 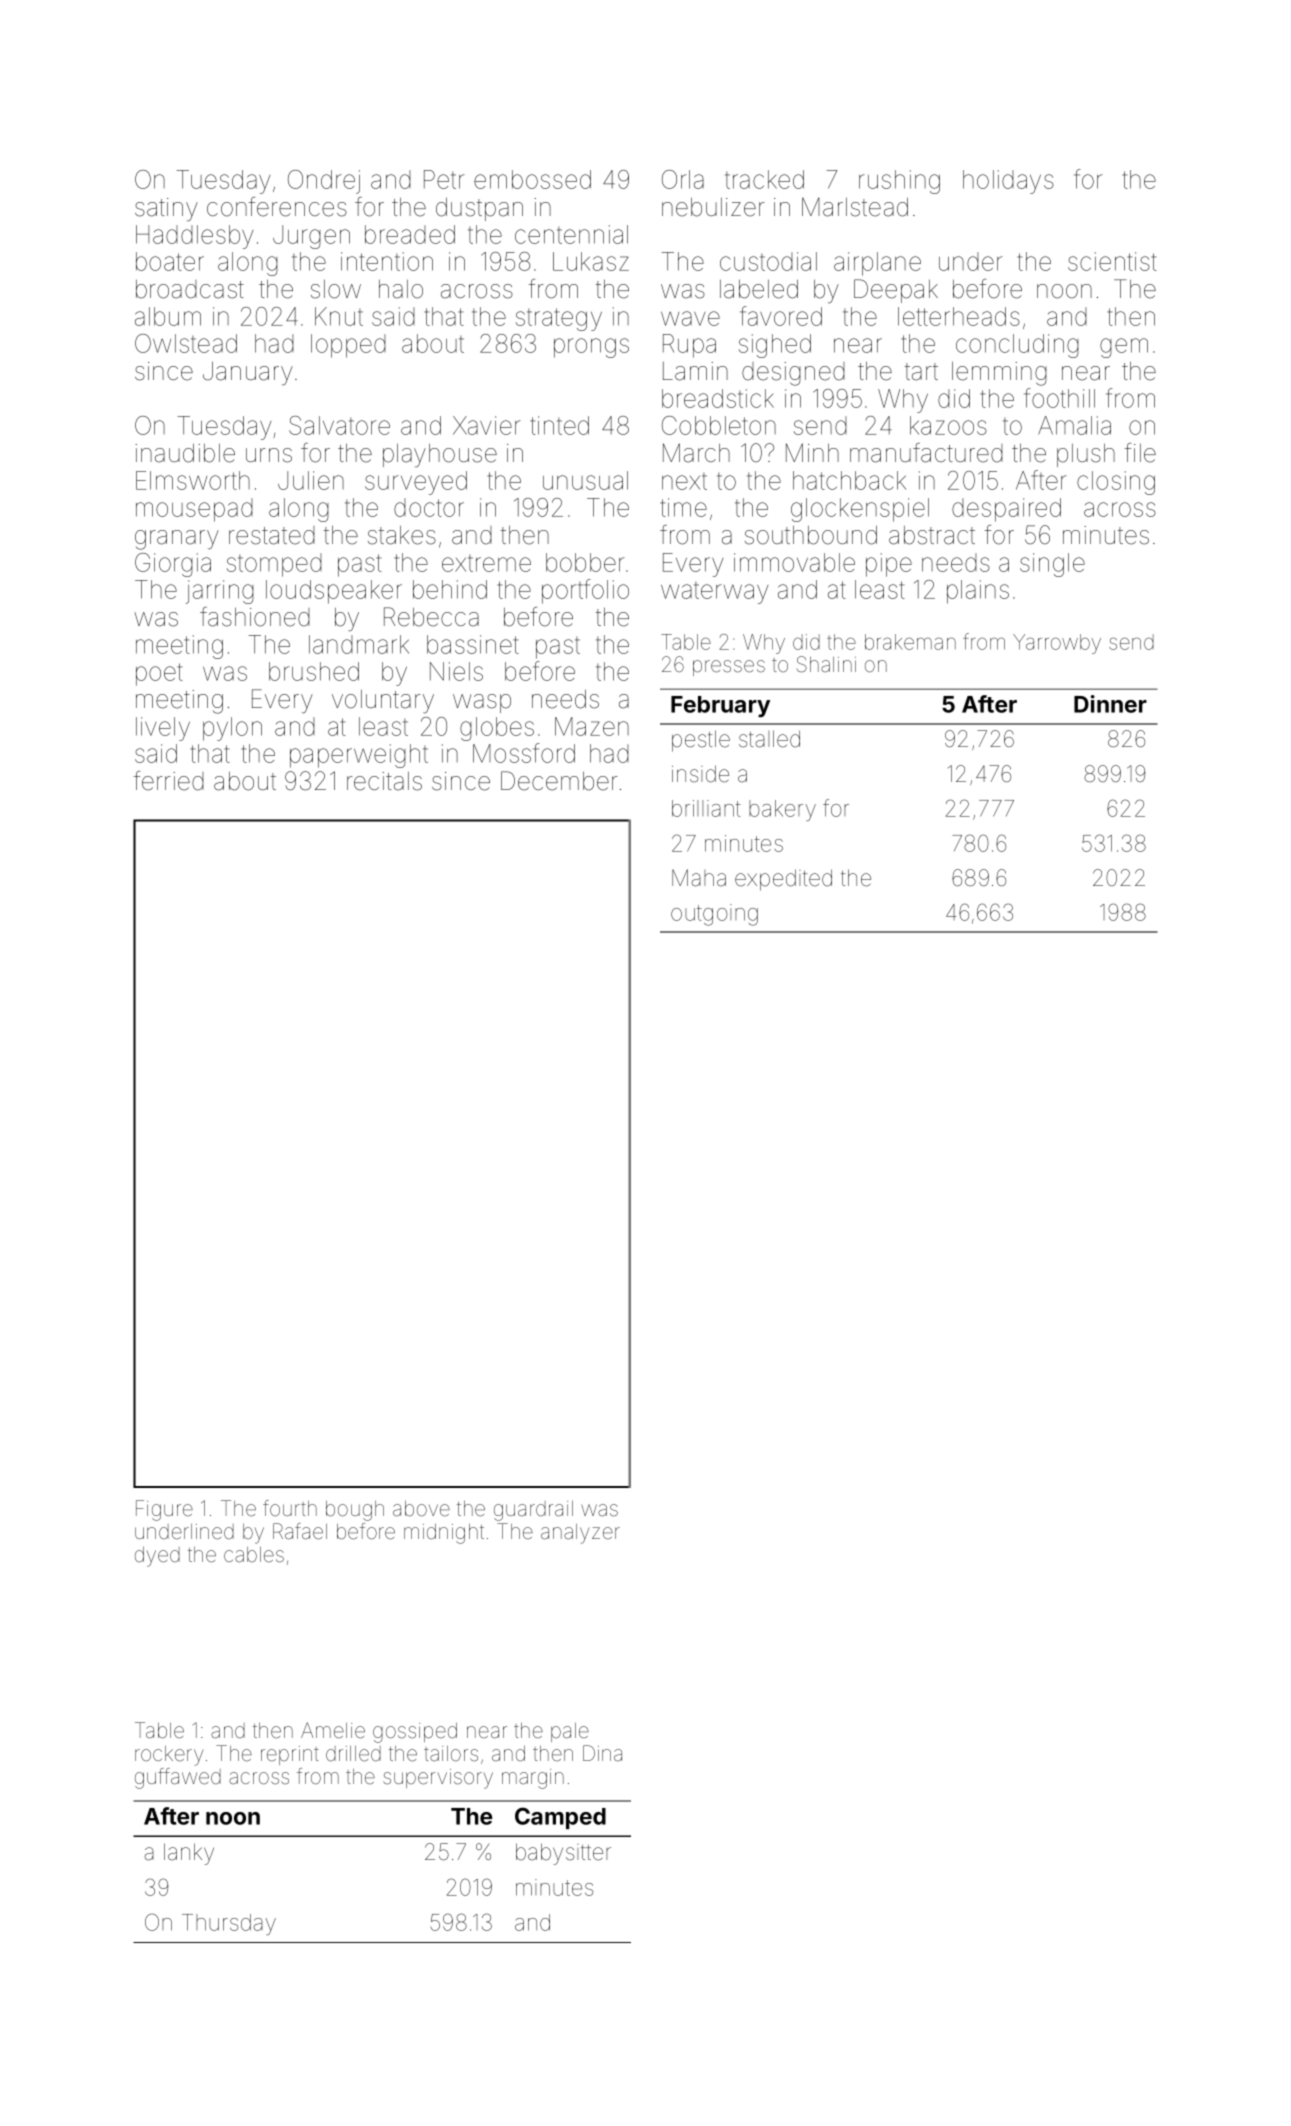 I want to click on southbound, so click(x=811, y=535).
